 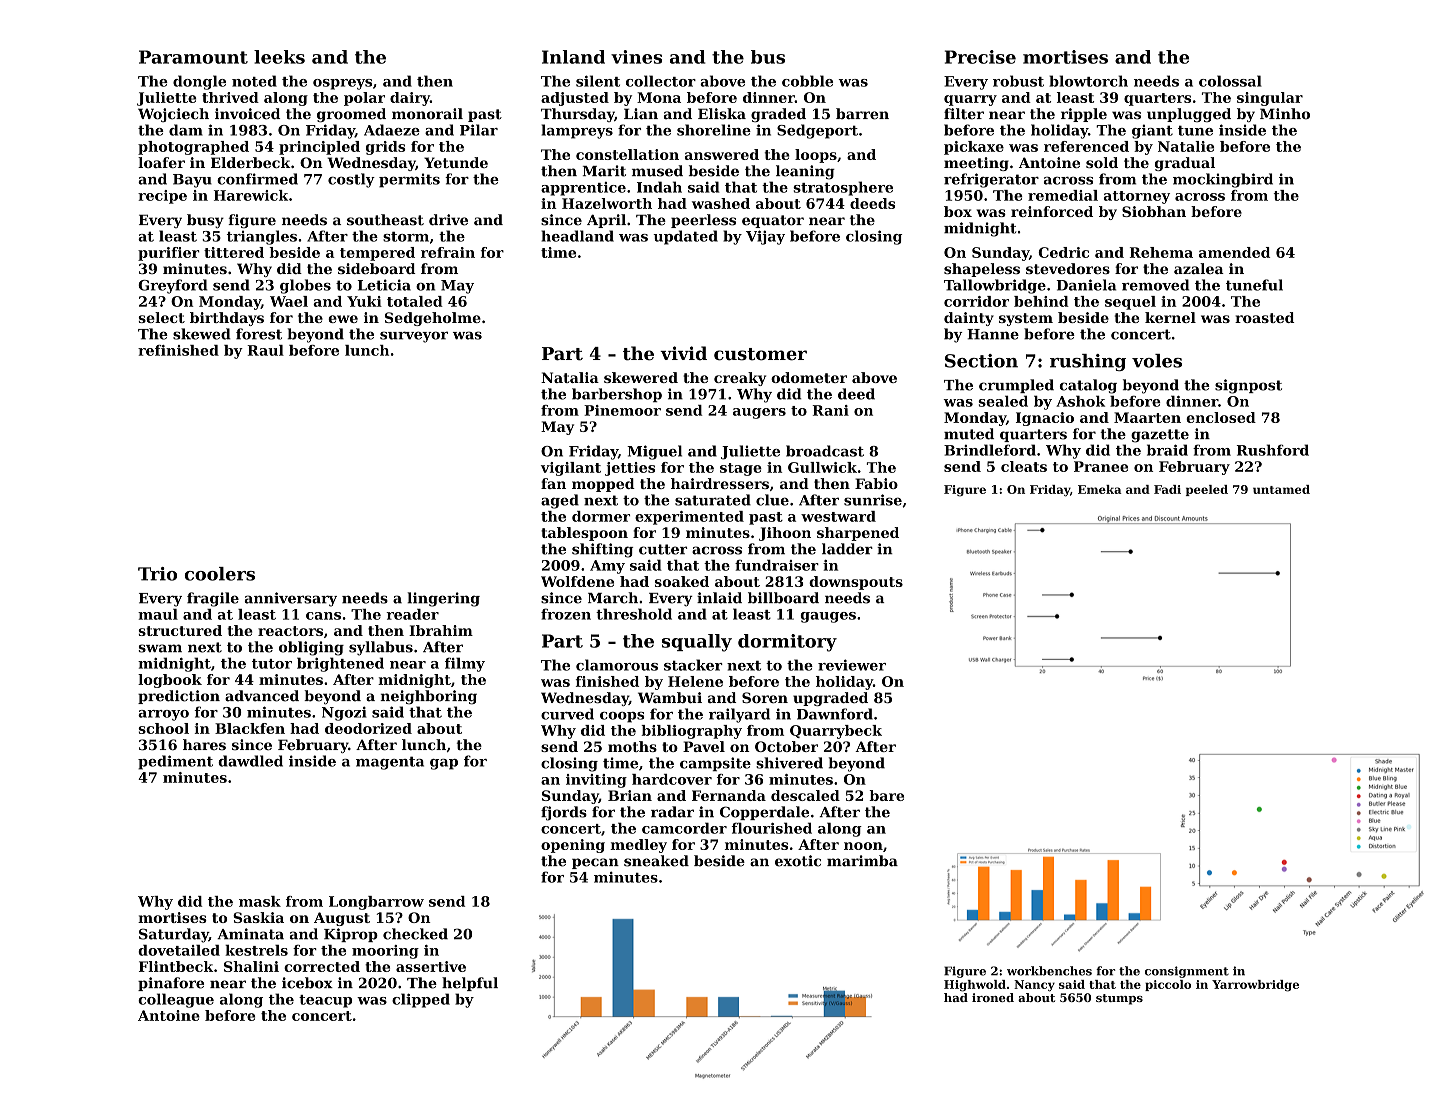 I want to click on arroyo, so click(x=163, y=715).
